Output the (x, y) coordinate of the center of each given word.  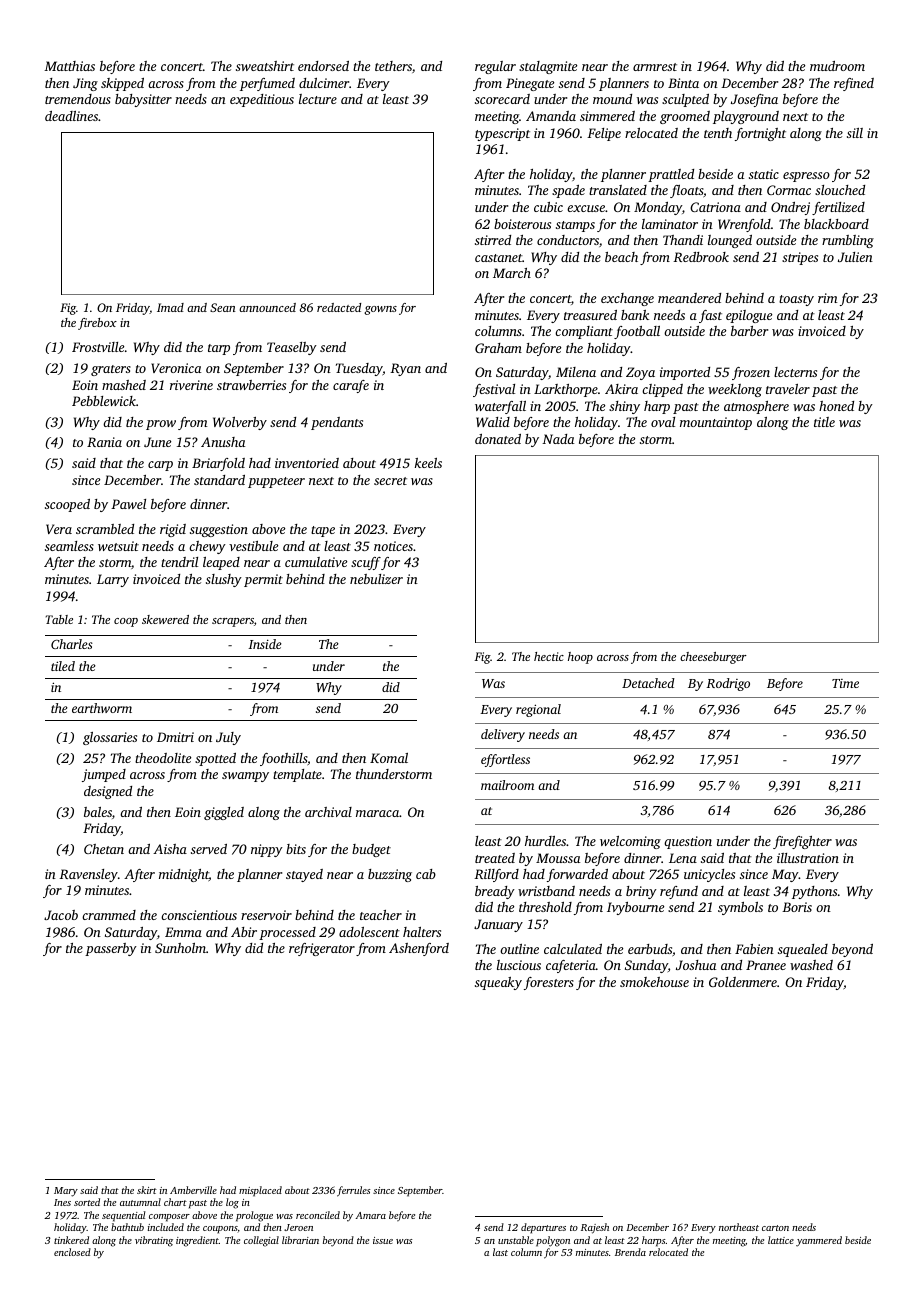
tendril (179, 562)
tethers (393, 66)
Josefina (754, 100)
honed (836, 406)
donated (498, 439)
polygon (553, 1241)
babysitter (143, 100)
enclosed (72, 1252)
